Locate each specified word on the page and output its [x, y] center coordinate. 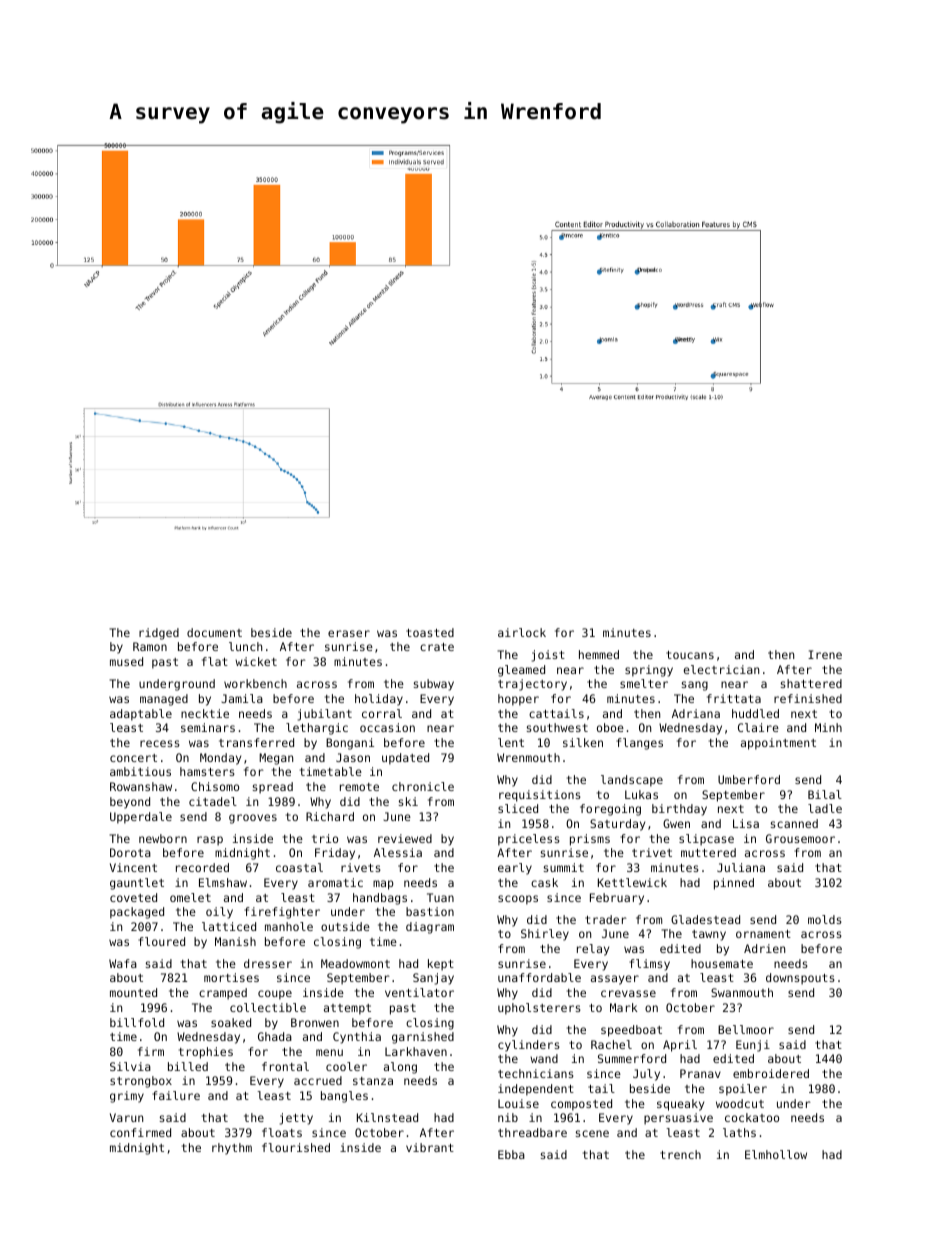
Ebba [511, 1154]
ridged [159, 634]
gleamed [521, 671]
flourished [296, 1147]
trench [680, 1154]
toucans [690, 655]
